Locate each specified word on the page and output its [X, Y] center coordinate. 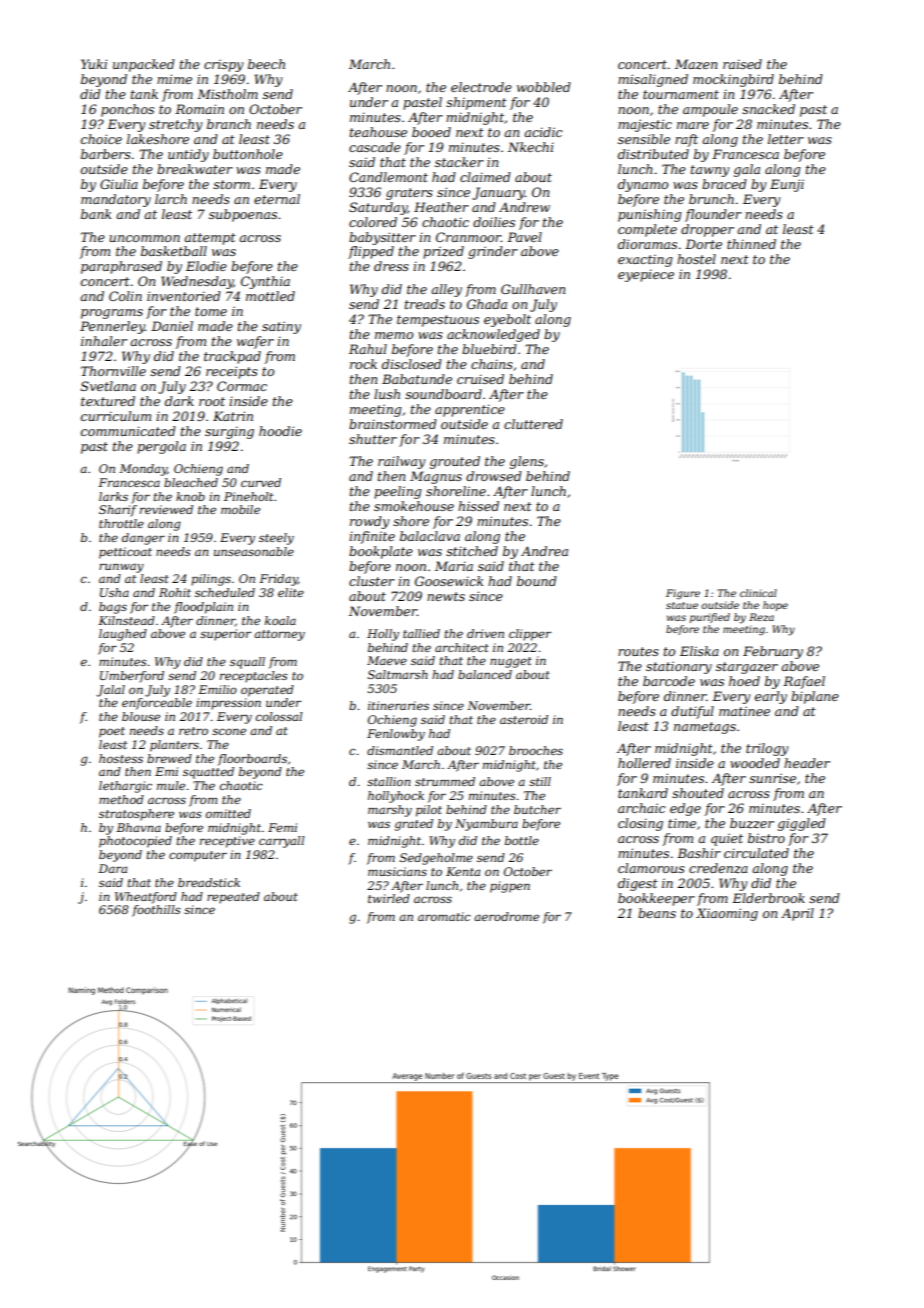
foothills [156, 911]
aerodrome [506, 916]
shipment [476, 103]
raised [742, 64]
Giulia [119, 184]
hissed [478, 506]
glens [527, 462]
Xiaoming [727, 914]
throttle [121, 523]
